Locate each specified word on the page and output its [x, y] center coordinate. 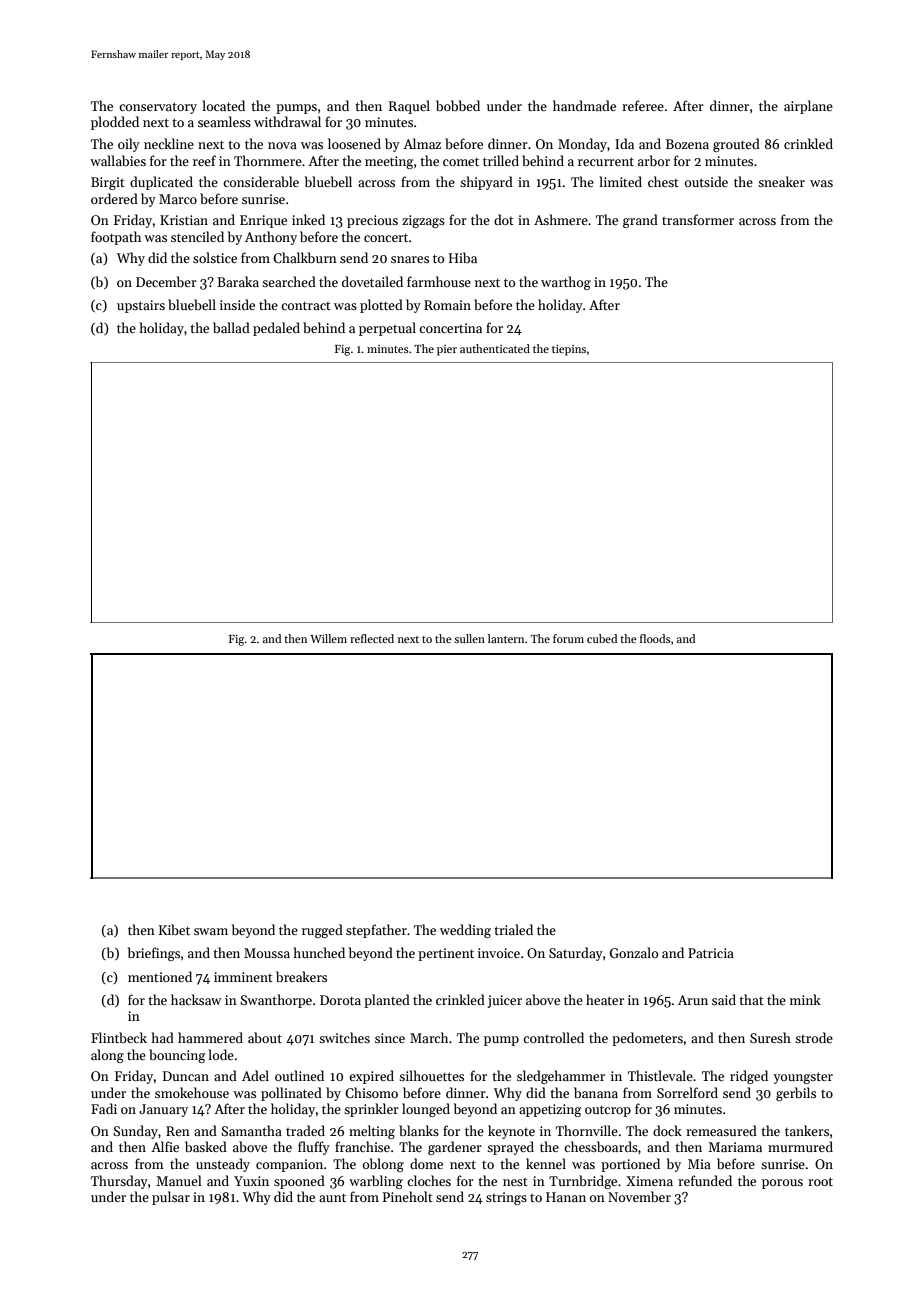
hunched [319, 952]
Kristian [184, 220]
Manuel [179, 1180]
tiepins [569, 350]
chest [663, 181]
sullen [469, 638]
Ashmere [561, 219]
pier [447, 350]
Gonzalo [634, 952]
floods [655, 638]
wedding [465, 931]
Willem [328, 638]
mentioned [160, 976]
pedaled [276, 329]
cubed [602, 638]
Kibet [174, 929]
